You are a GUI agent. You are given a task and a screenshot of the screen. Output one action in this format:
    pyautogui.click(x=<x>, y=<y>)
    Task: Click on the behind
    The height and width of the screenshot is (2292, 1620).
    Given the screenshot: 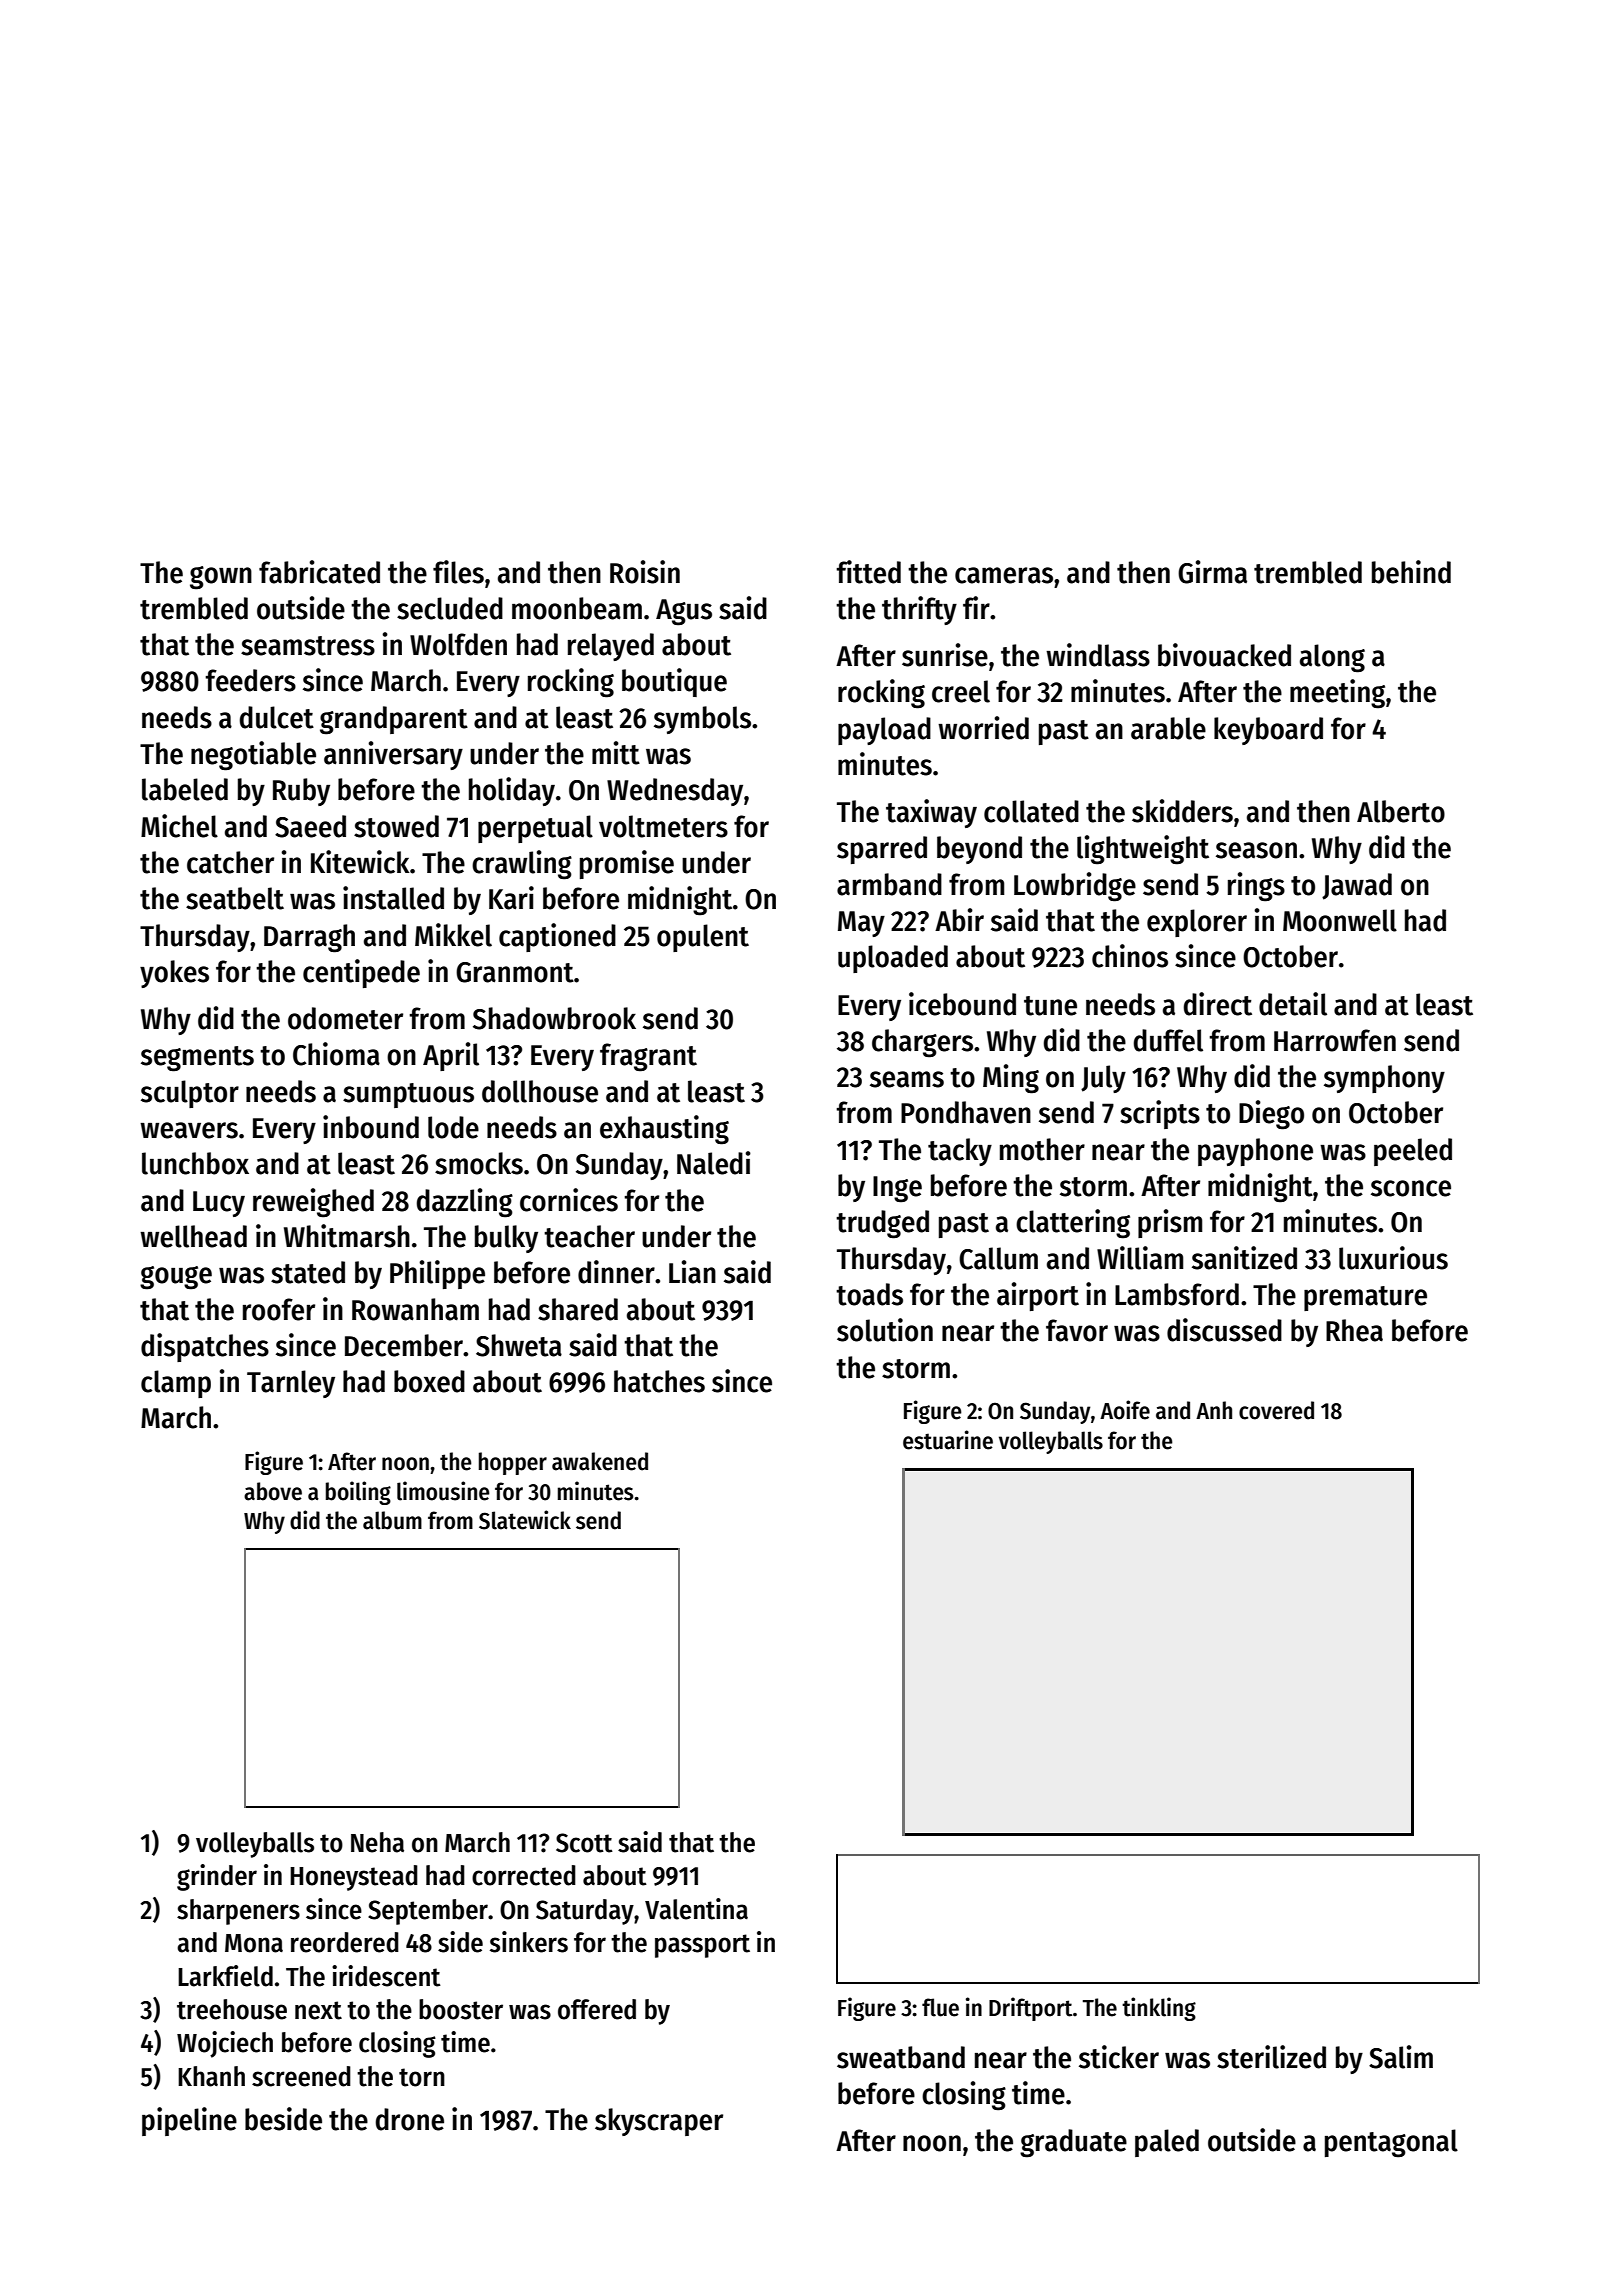 What is the action you would take?
    pyautogui.click(x=1411, y=572)
